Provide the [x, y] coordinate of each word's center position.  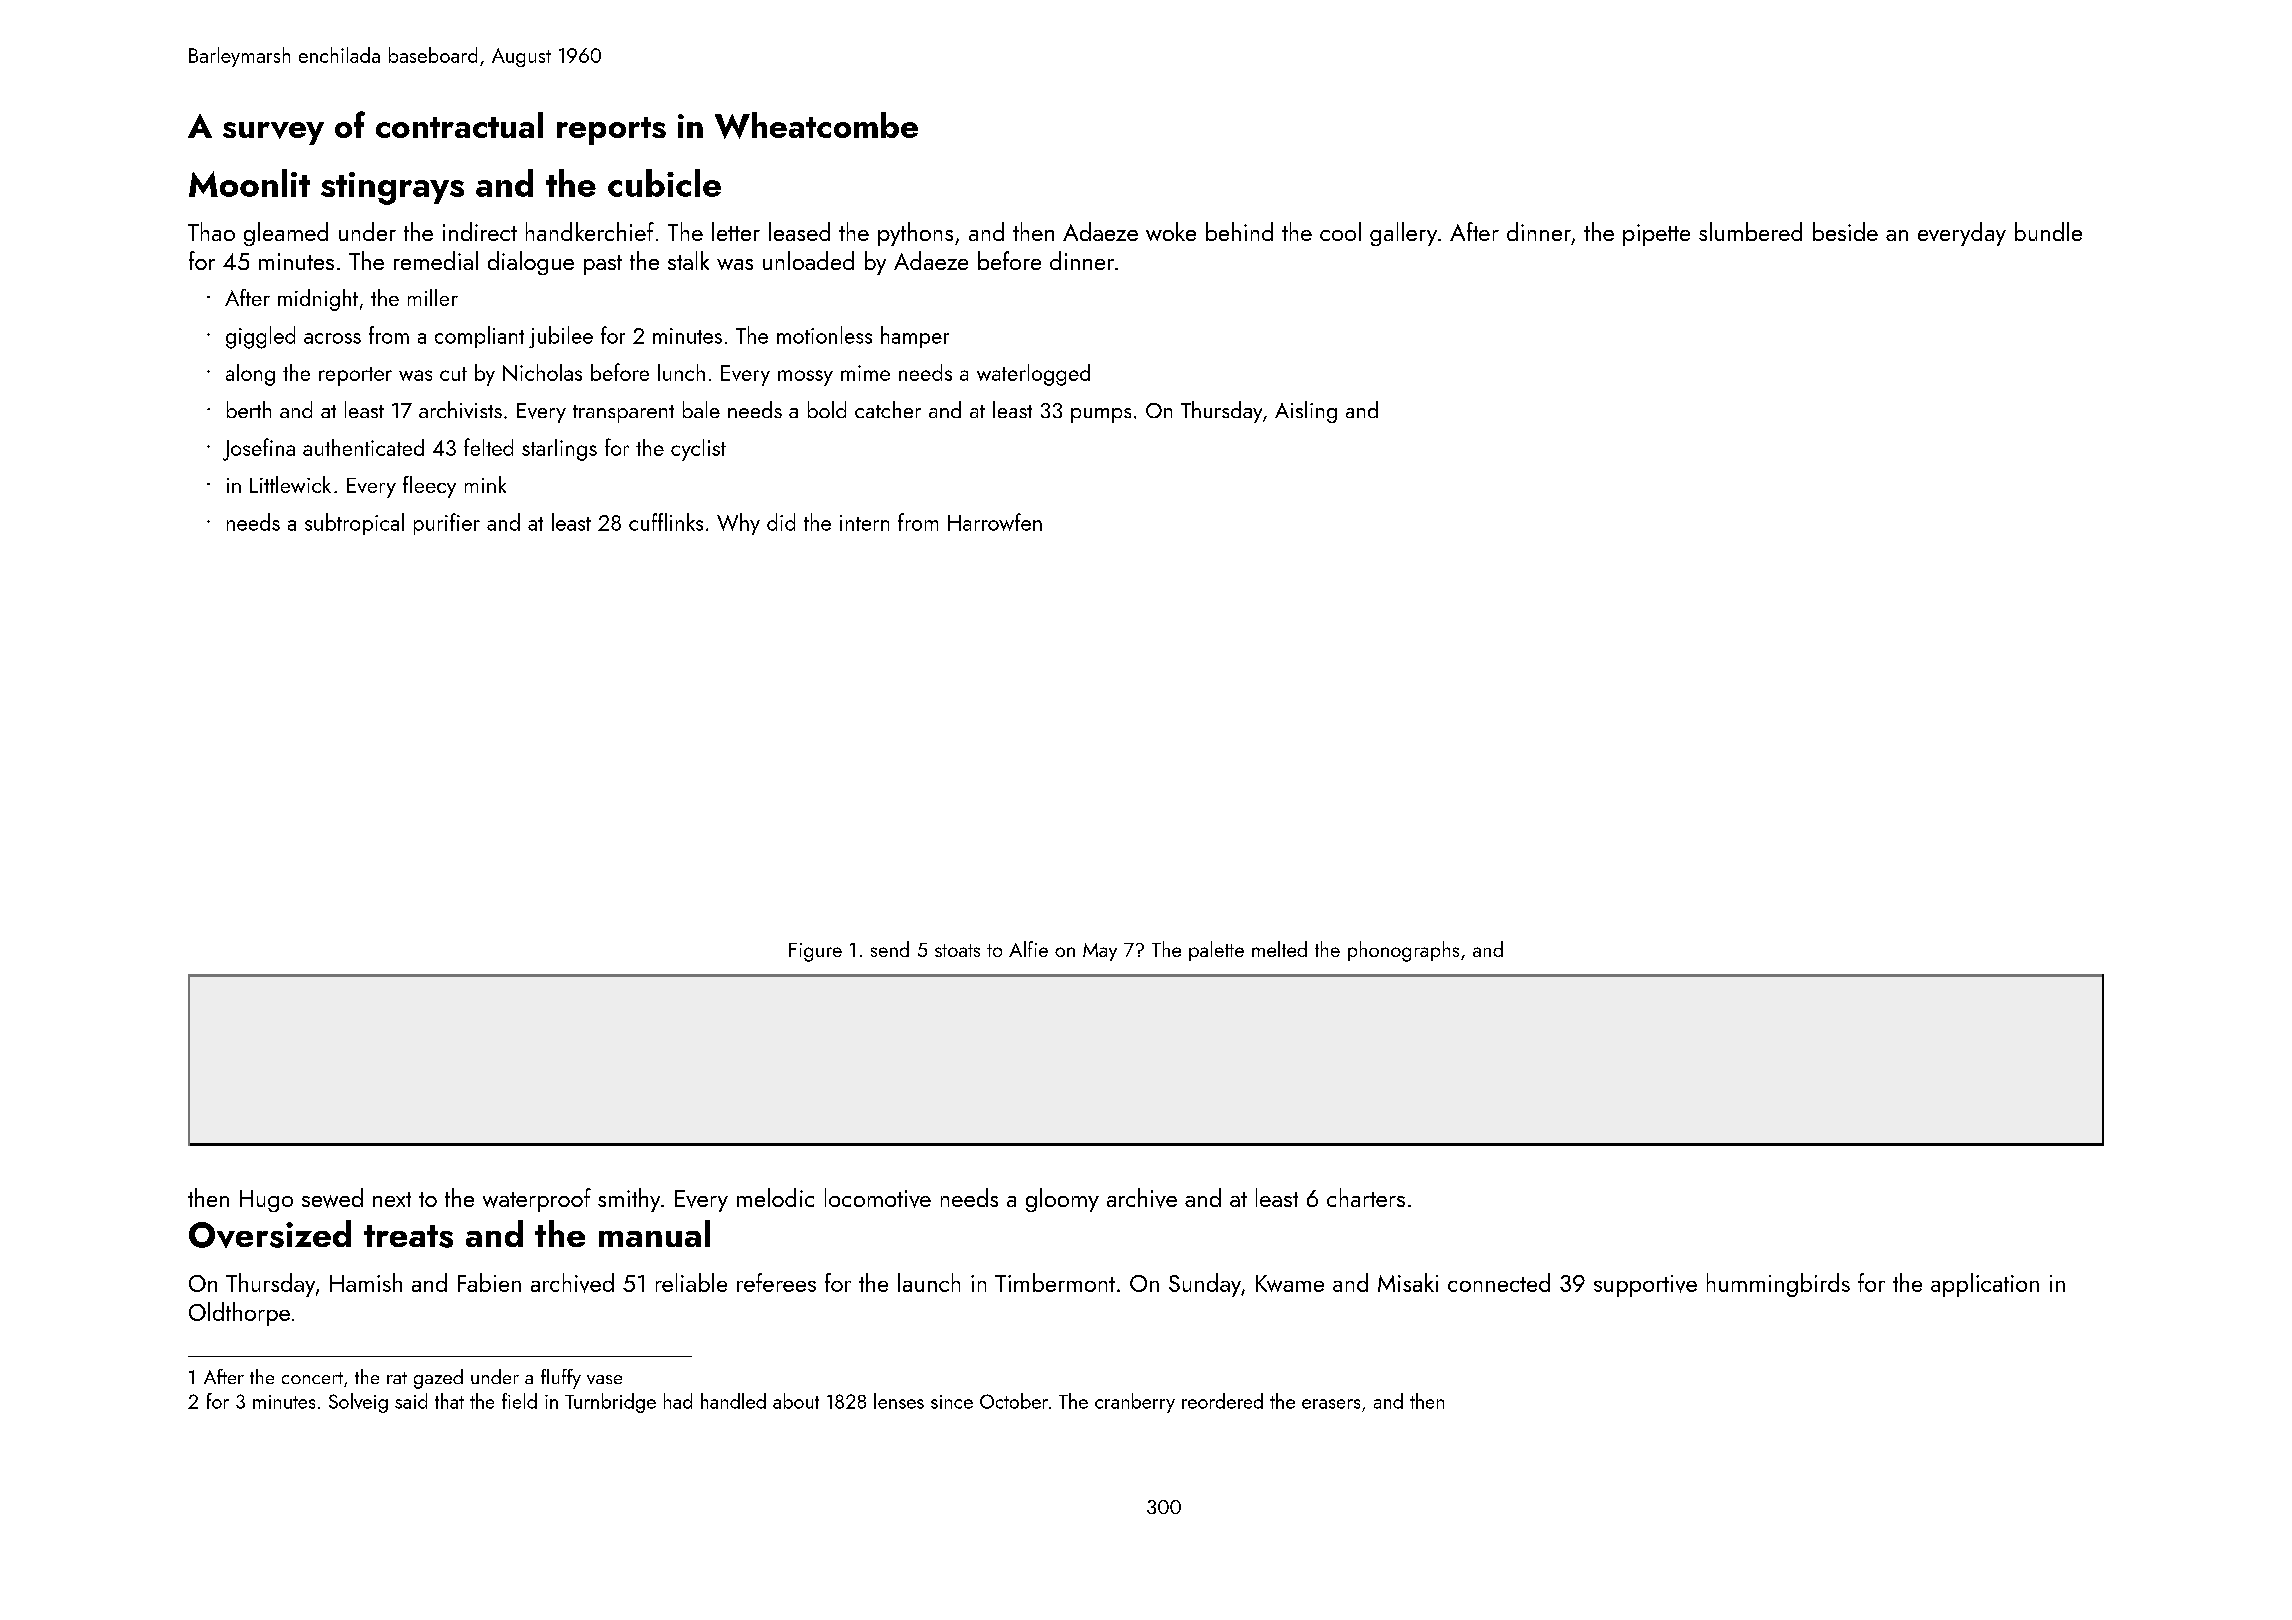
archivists [460, 409]
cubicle [664, 183]
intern [864, 523]
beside [1845, 231]
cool [1340, 231]
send [890, 949]
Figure [815, 952]
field [519, 1401]
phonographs [1403, 951]
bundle [2048, 231]
